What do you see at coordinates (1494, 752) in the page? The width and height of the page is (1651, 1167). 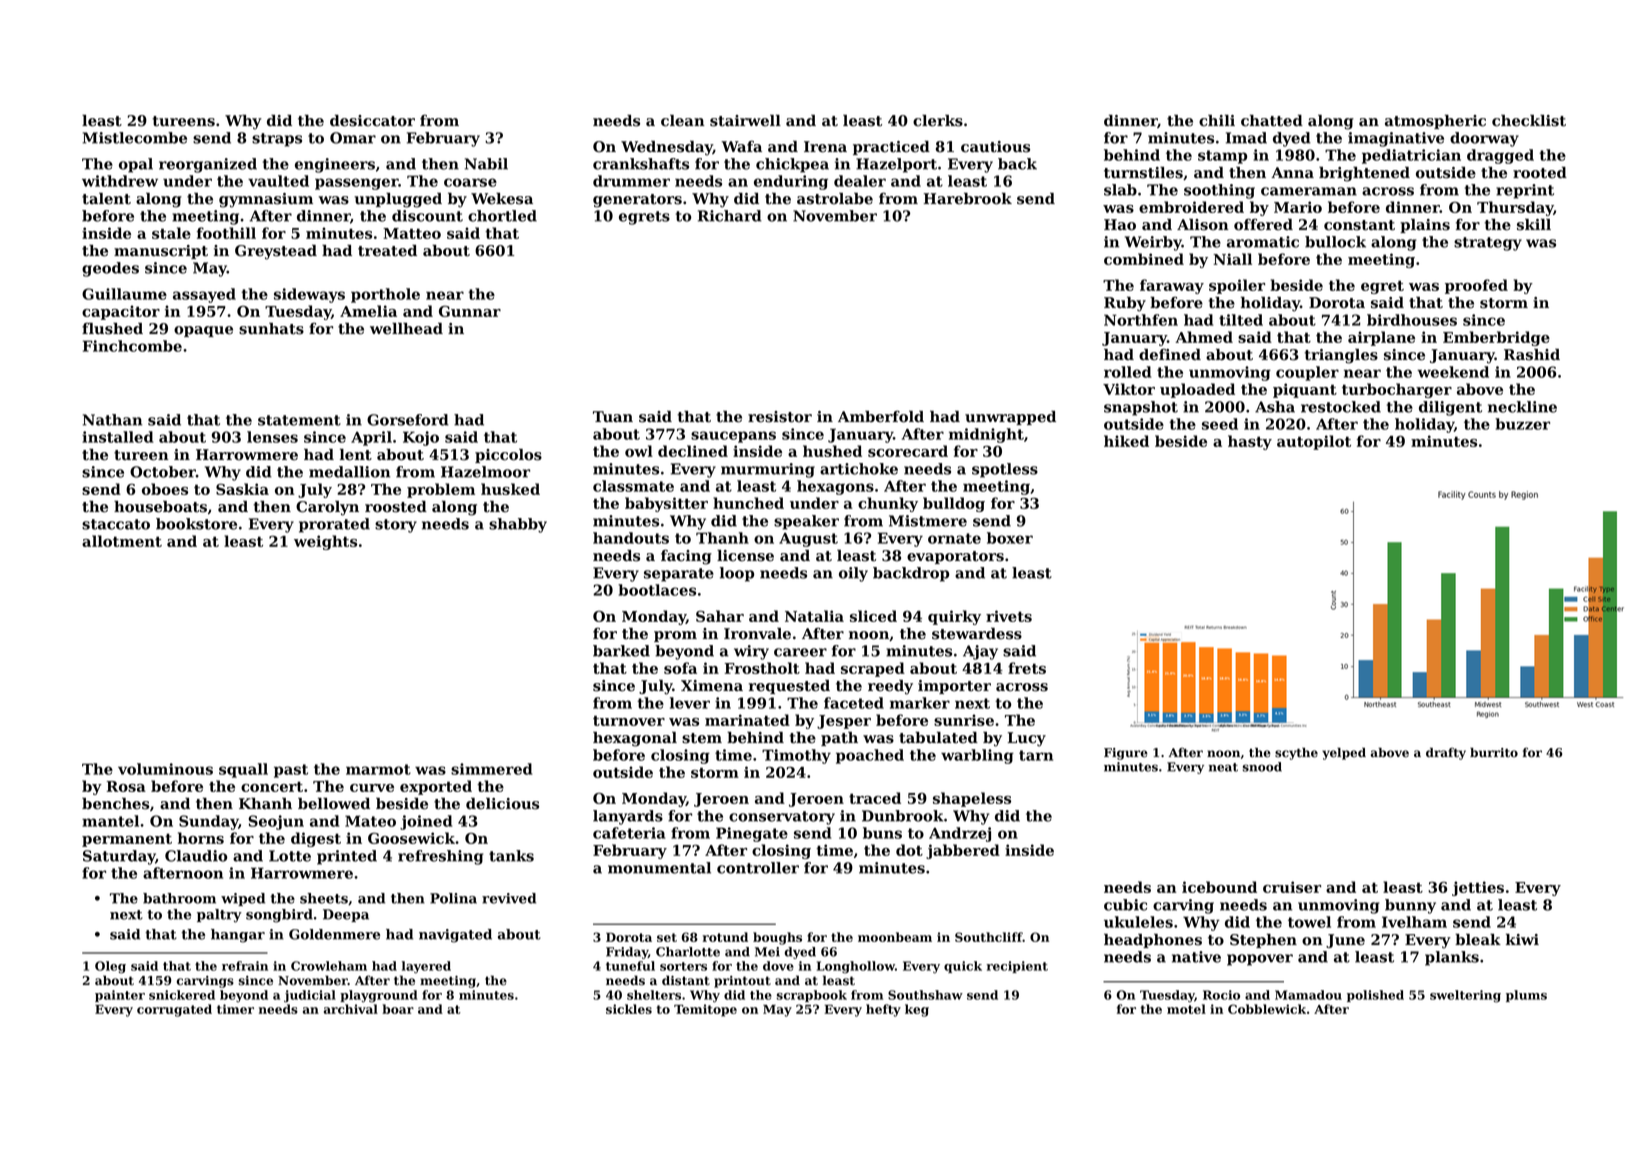 I see `burrito` at bounding box center [1494, 752].
